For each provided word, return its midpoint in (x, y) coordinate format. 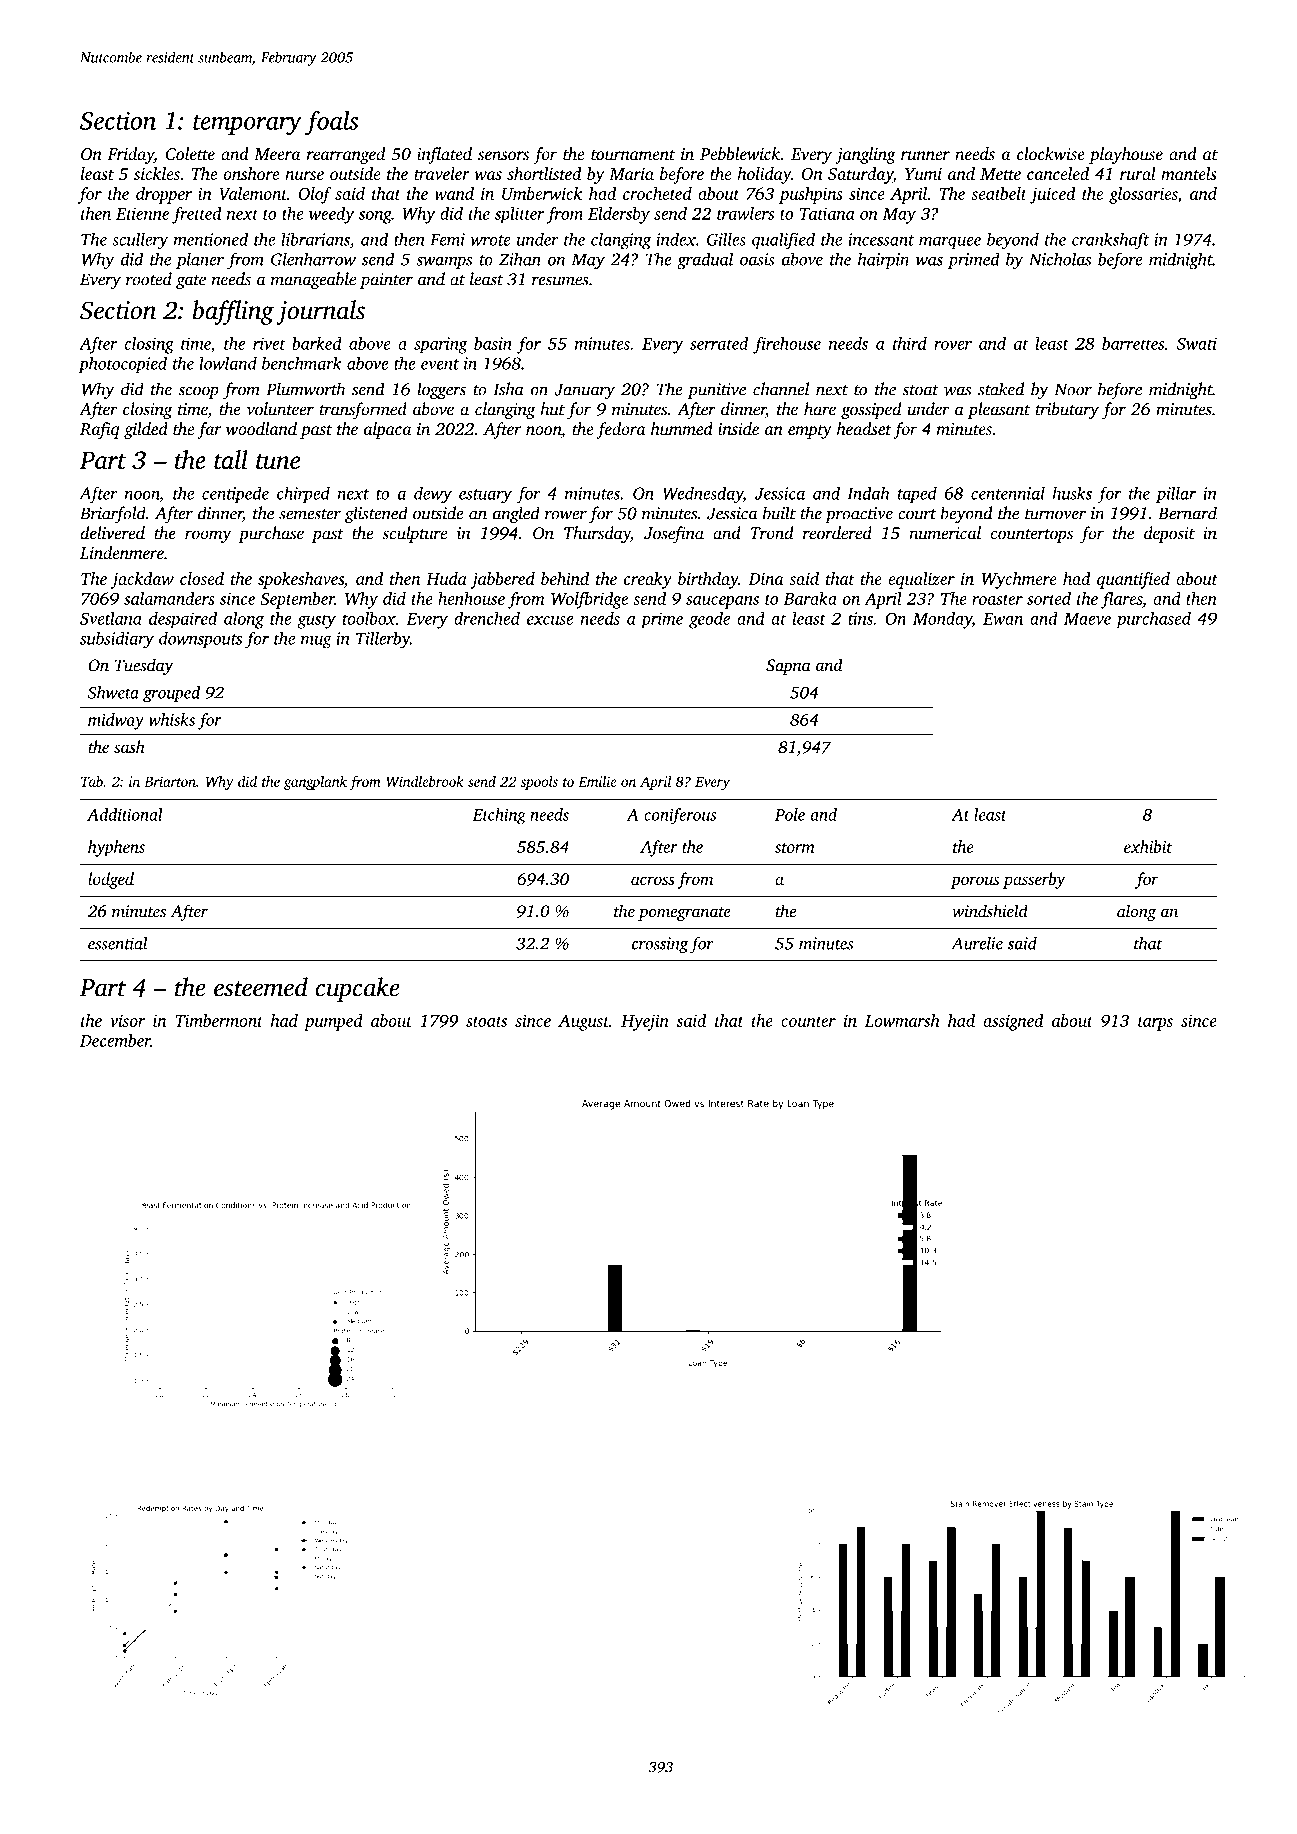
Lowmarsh (902, 1020)
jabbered (503, 580)
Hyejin (645, 1022)
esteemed (261, 987)
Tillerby (383, 640)
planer (200, 260)
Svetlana (111, 618)
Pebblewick (740, 154)
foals (332, 123)
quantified (1133, 580)
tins (860, 618)
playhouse (1126, 155)
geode (709, 620)
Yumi (923, 174)
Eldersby (619, 215)
